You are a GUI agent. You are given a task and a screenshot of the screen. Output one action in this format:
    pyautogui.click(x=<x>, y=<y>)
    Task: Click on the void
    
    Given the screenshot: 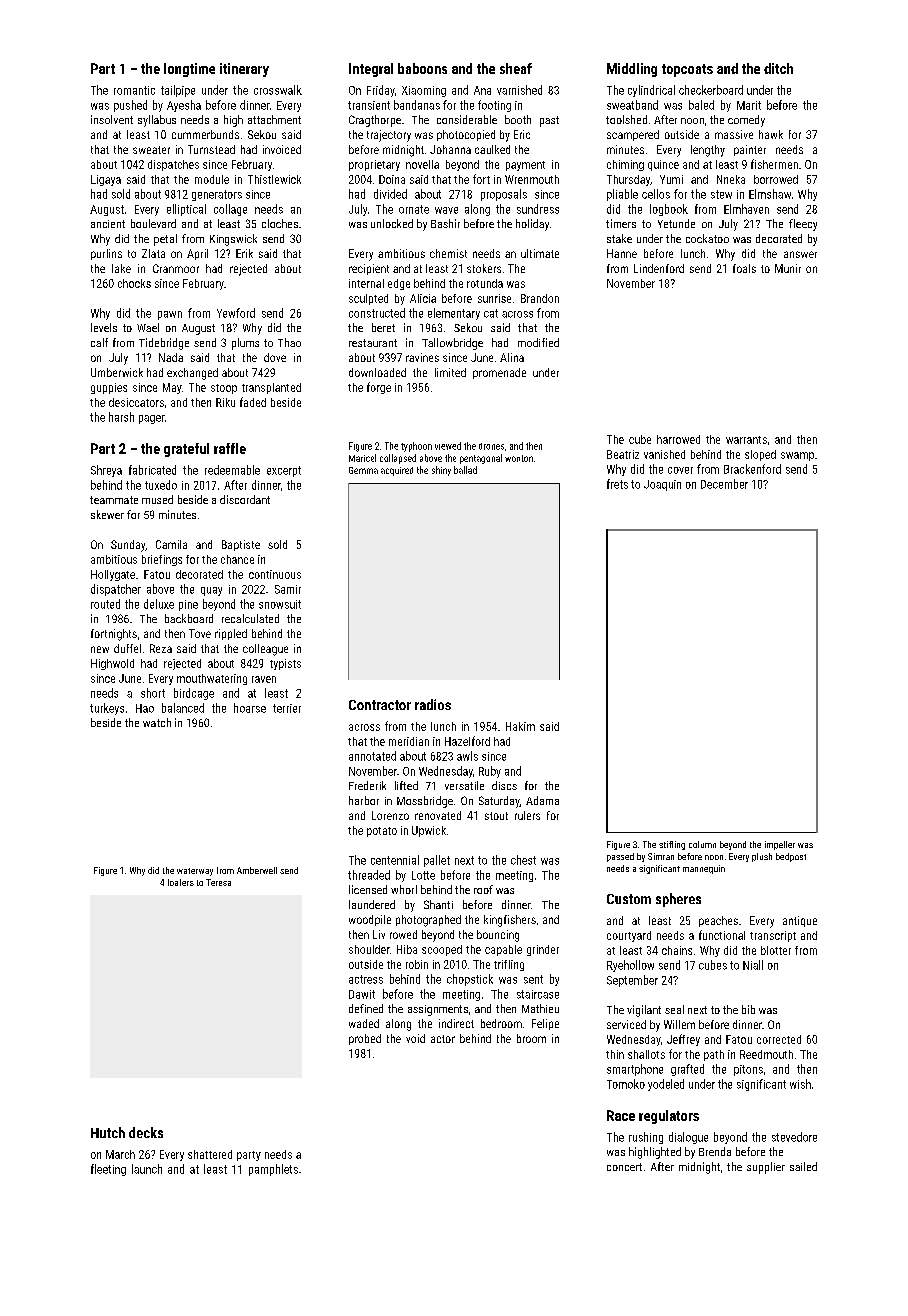 What is the action you would take?
    pyautogui.click(x=415, y=1038)
